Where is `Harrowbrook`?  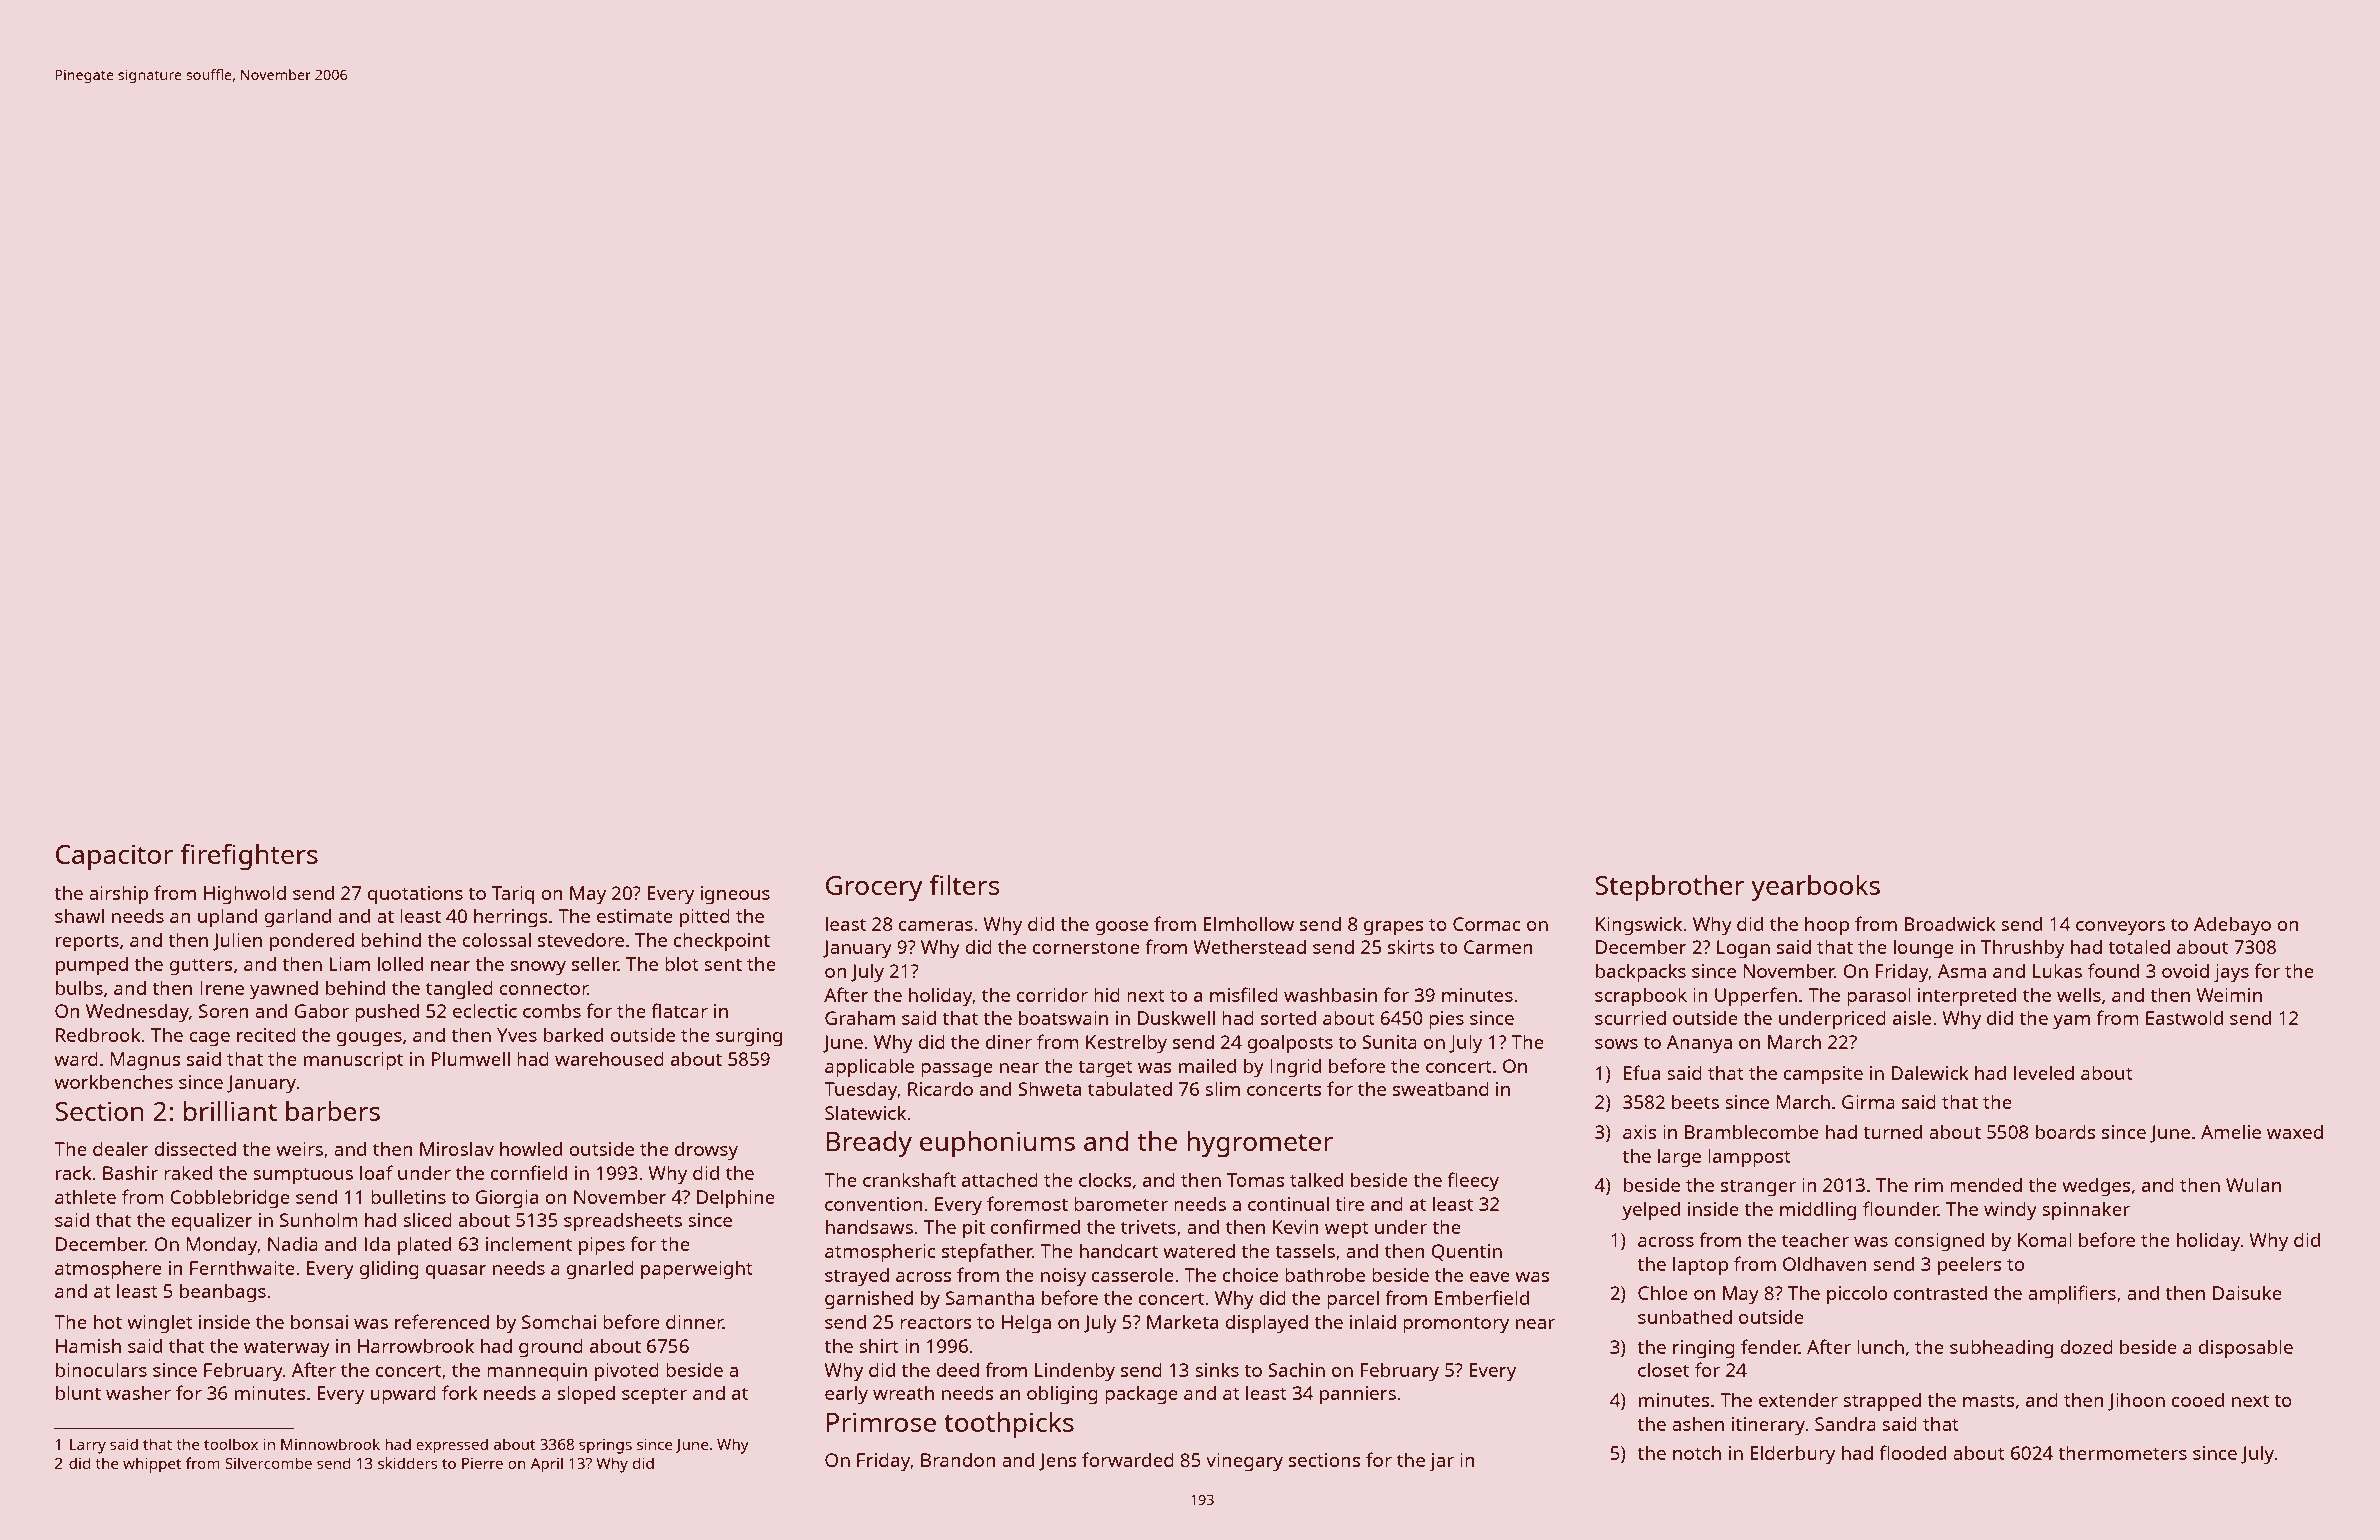 Harrowbrook is located at coordinates (416, 1345).
